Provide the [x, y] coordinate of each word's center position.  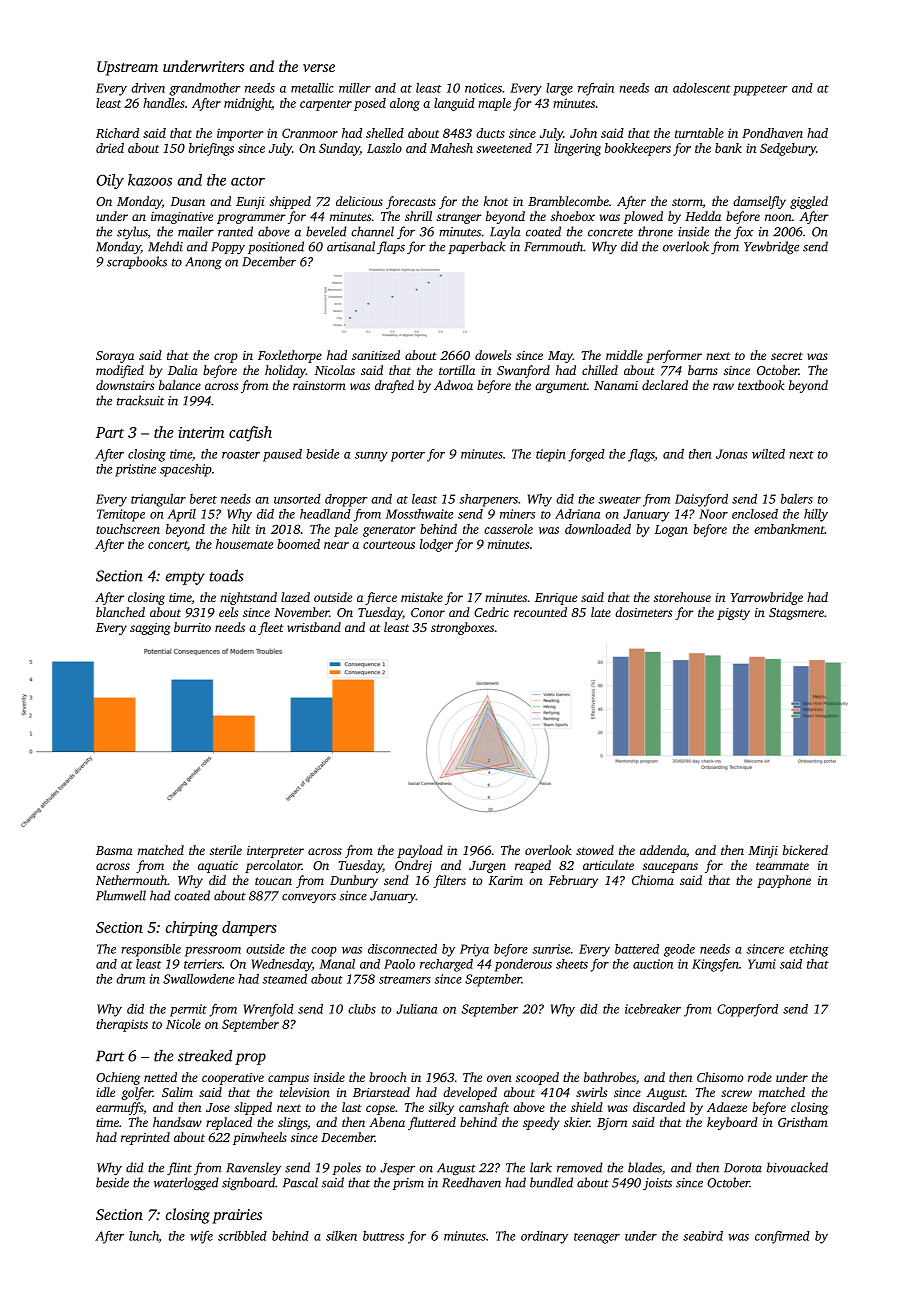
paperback [477, 247]
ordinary [544, 1237]
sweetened [504, 148]
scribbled [242, 1236]
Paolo [399, 964]
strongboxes [462, 628]
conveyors [309, 898]
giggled [809, 202]
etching [808, 950]
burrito [192, 627]
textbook [761, 385]
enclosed [755, 514]
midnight [248, 104]
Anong [203, 263]
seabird [703, 1236]
